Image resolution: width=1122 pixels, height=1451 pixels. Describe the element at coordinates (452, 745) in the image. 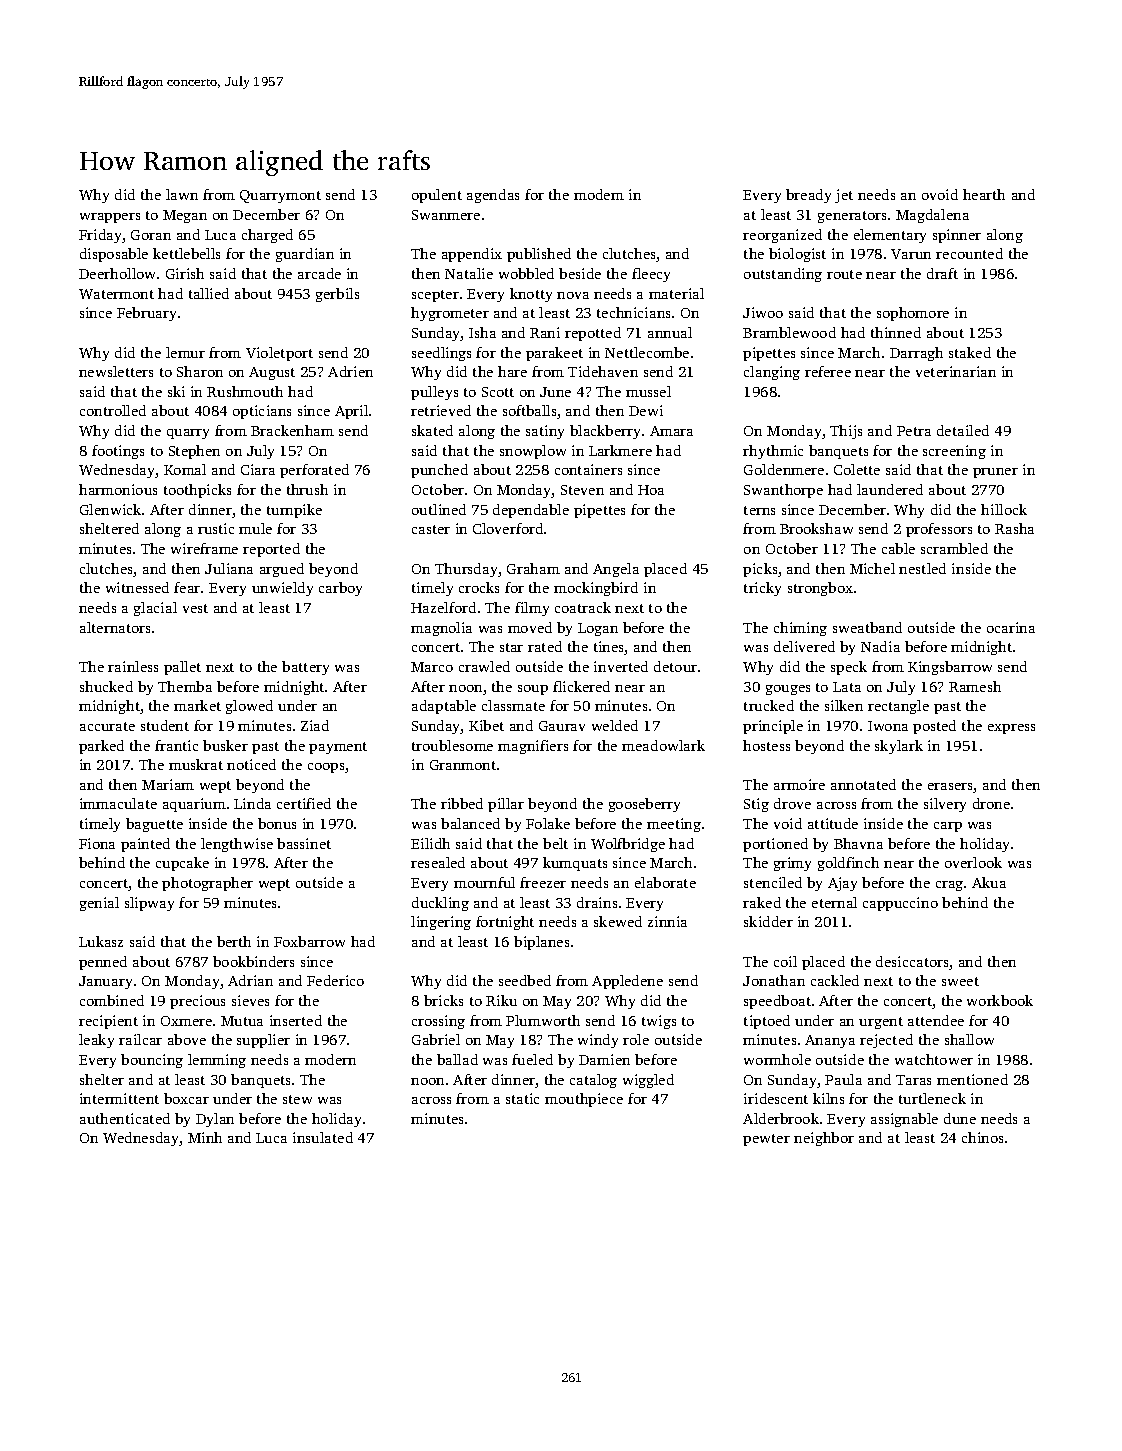

I see `troublesome` at that location.
